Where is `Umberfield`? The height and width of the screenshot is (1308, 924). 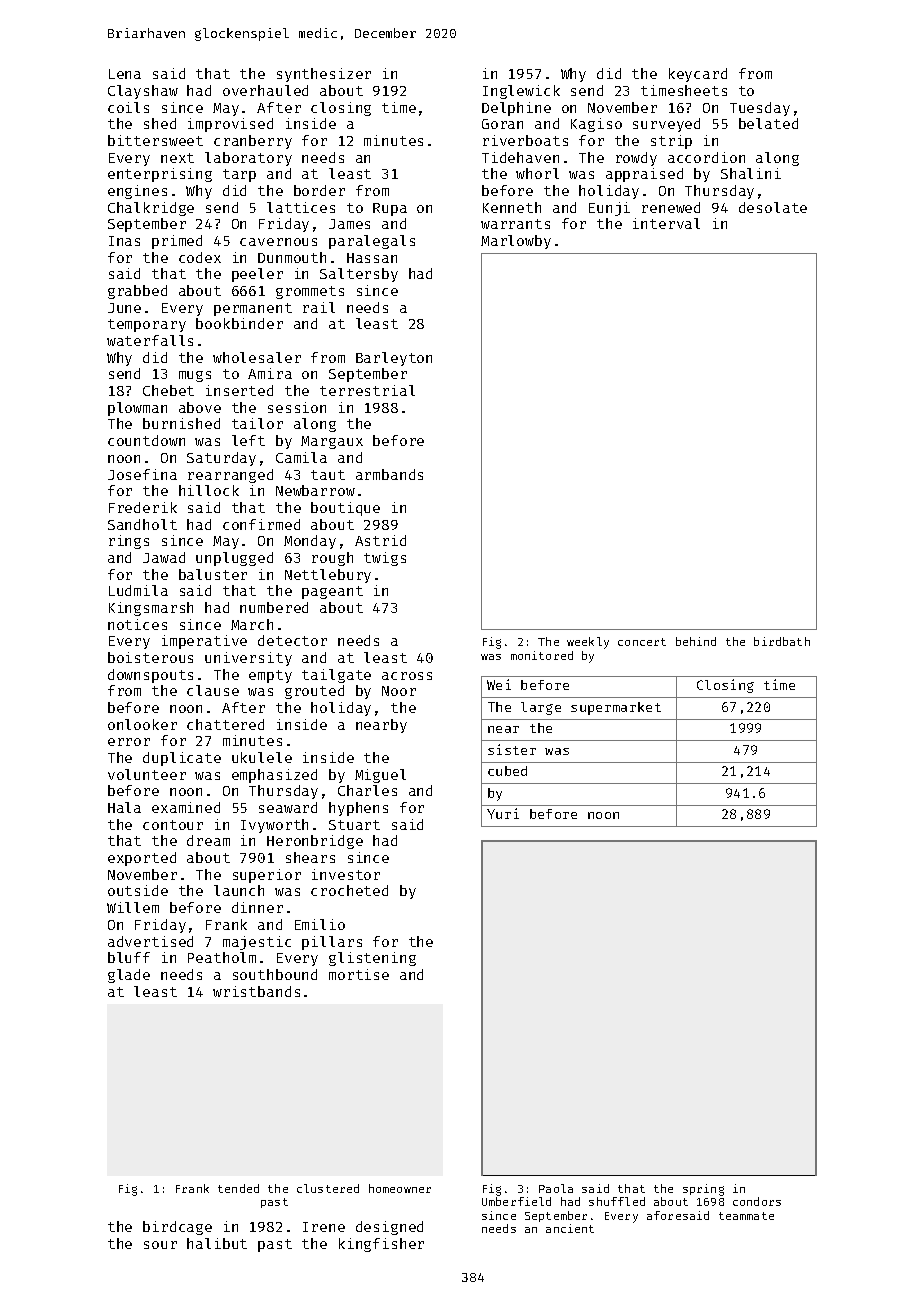
Umberfield is located at coordinates (516, 1201).
